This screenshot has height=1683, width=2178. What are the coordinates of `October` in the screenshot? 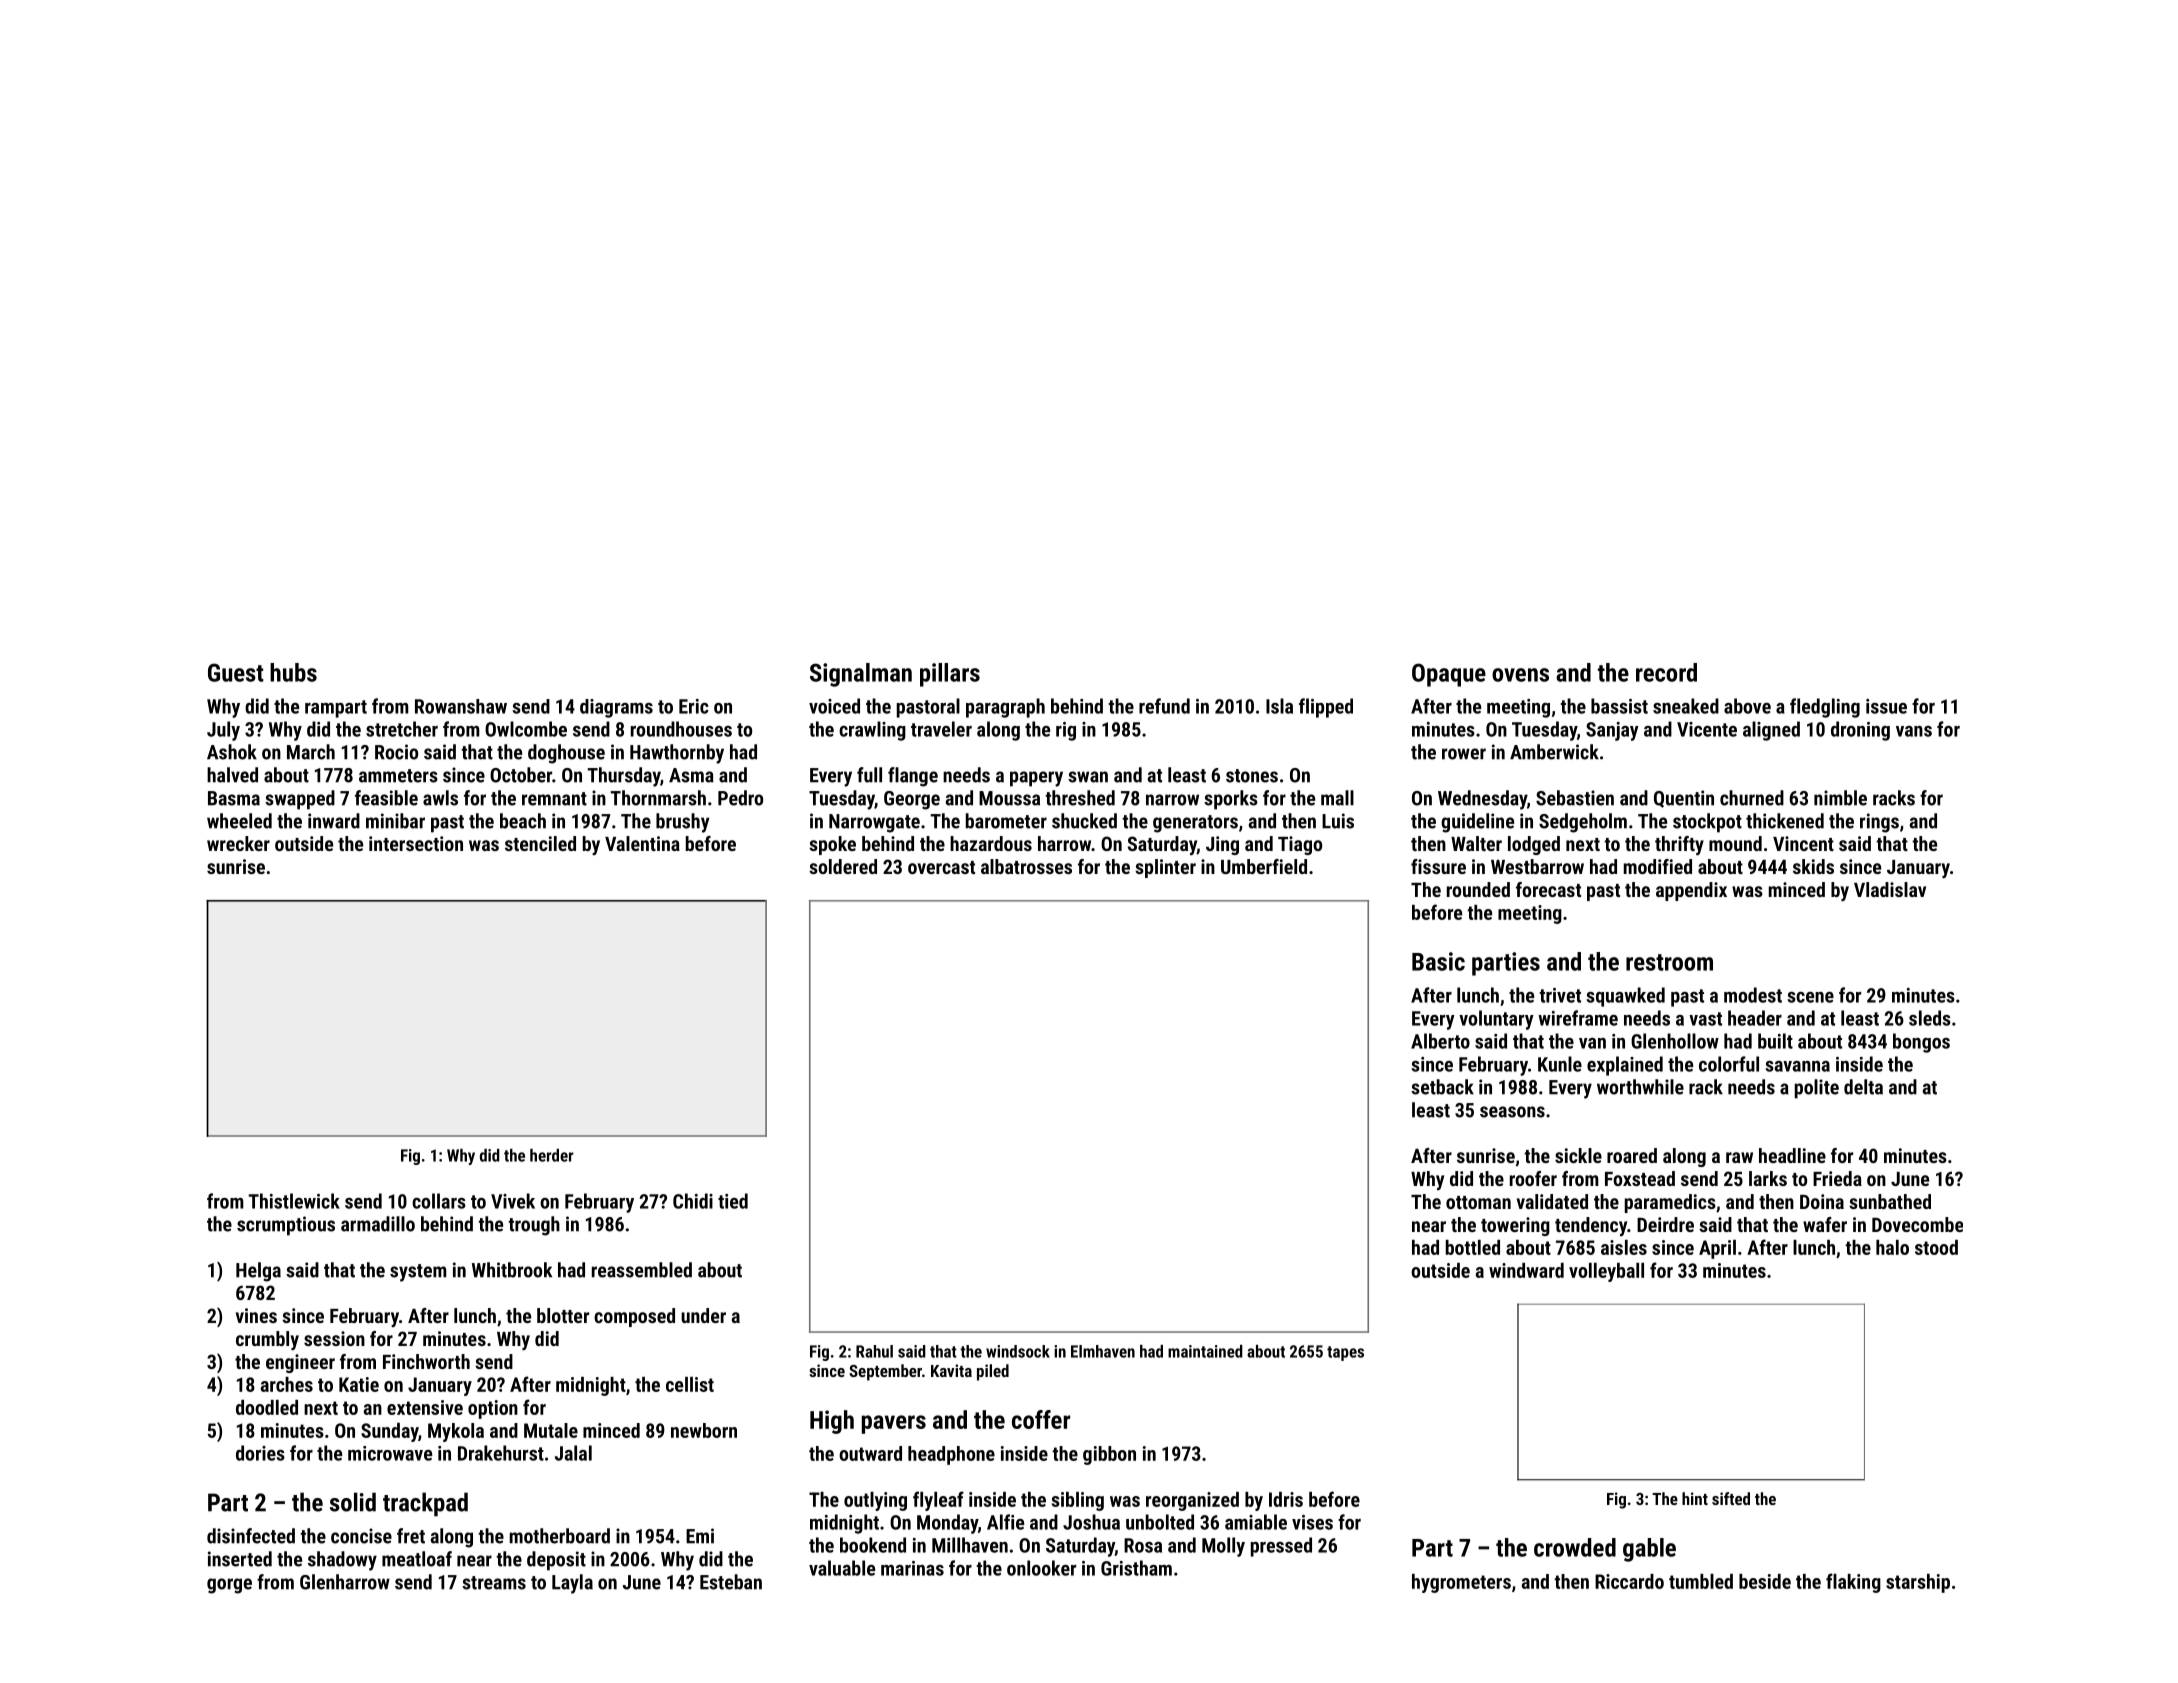 It's located at (521, 775).
